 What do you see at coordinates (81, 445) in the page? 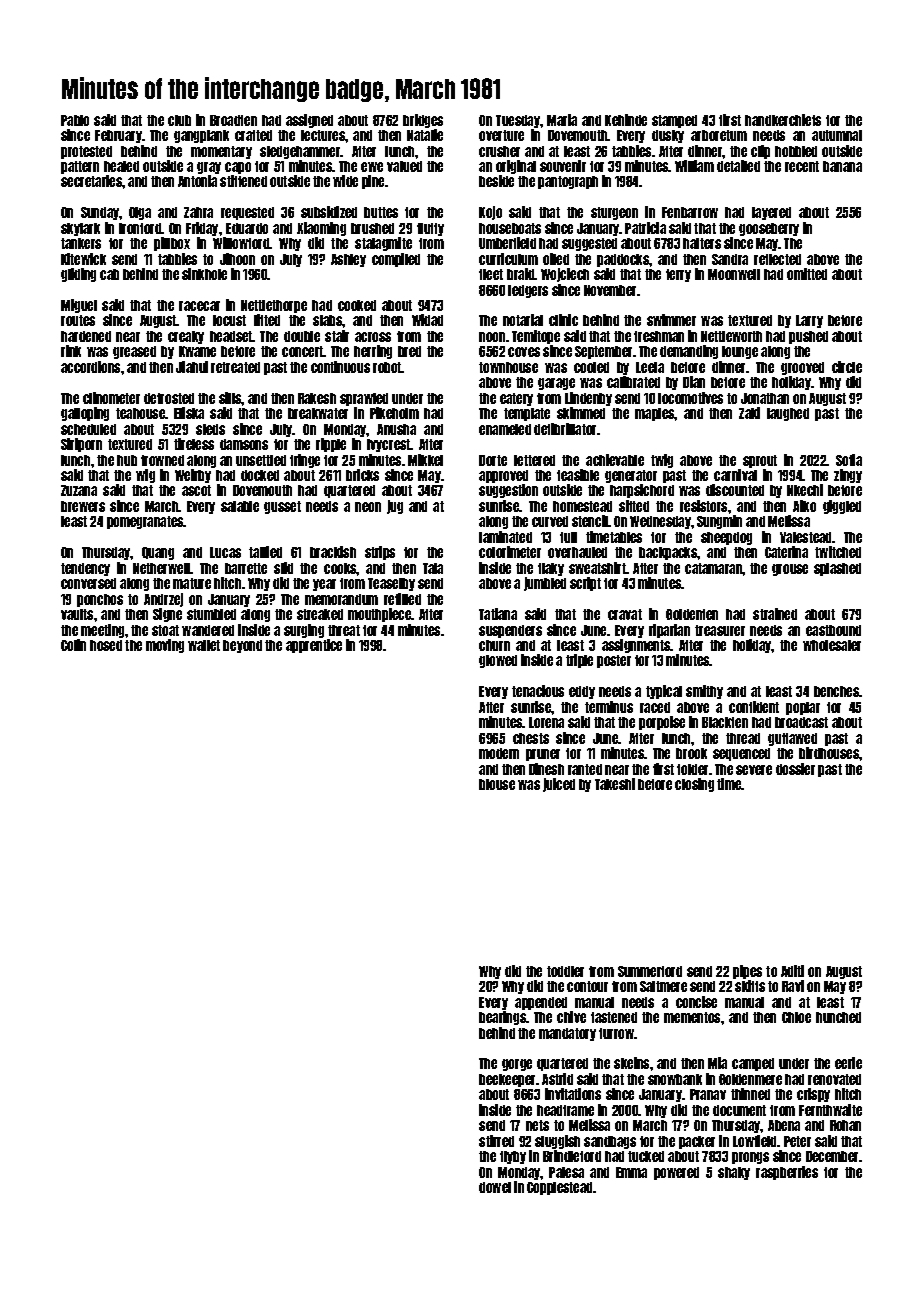
I see `Siriporn` at bounding box center [81, 445].
